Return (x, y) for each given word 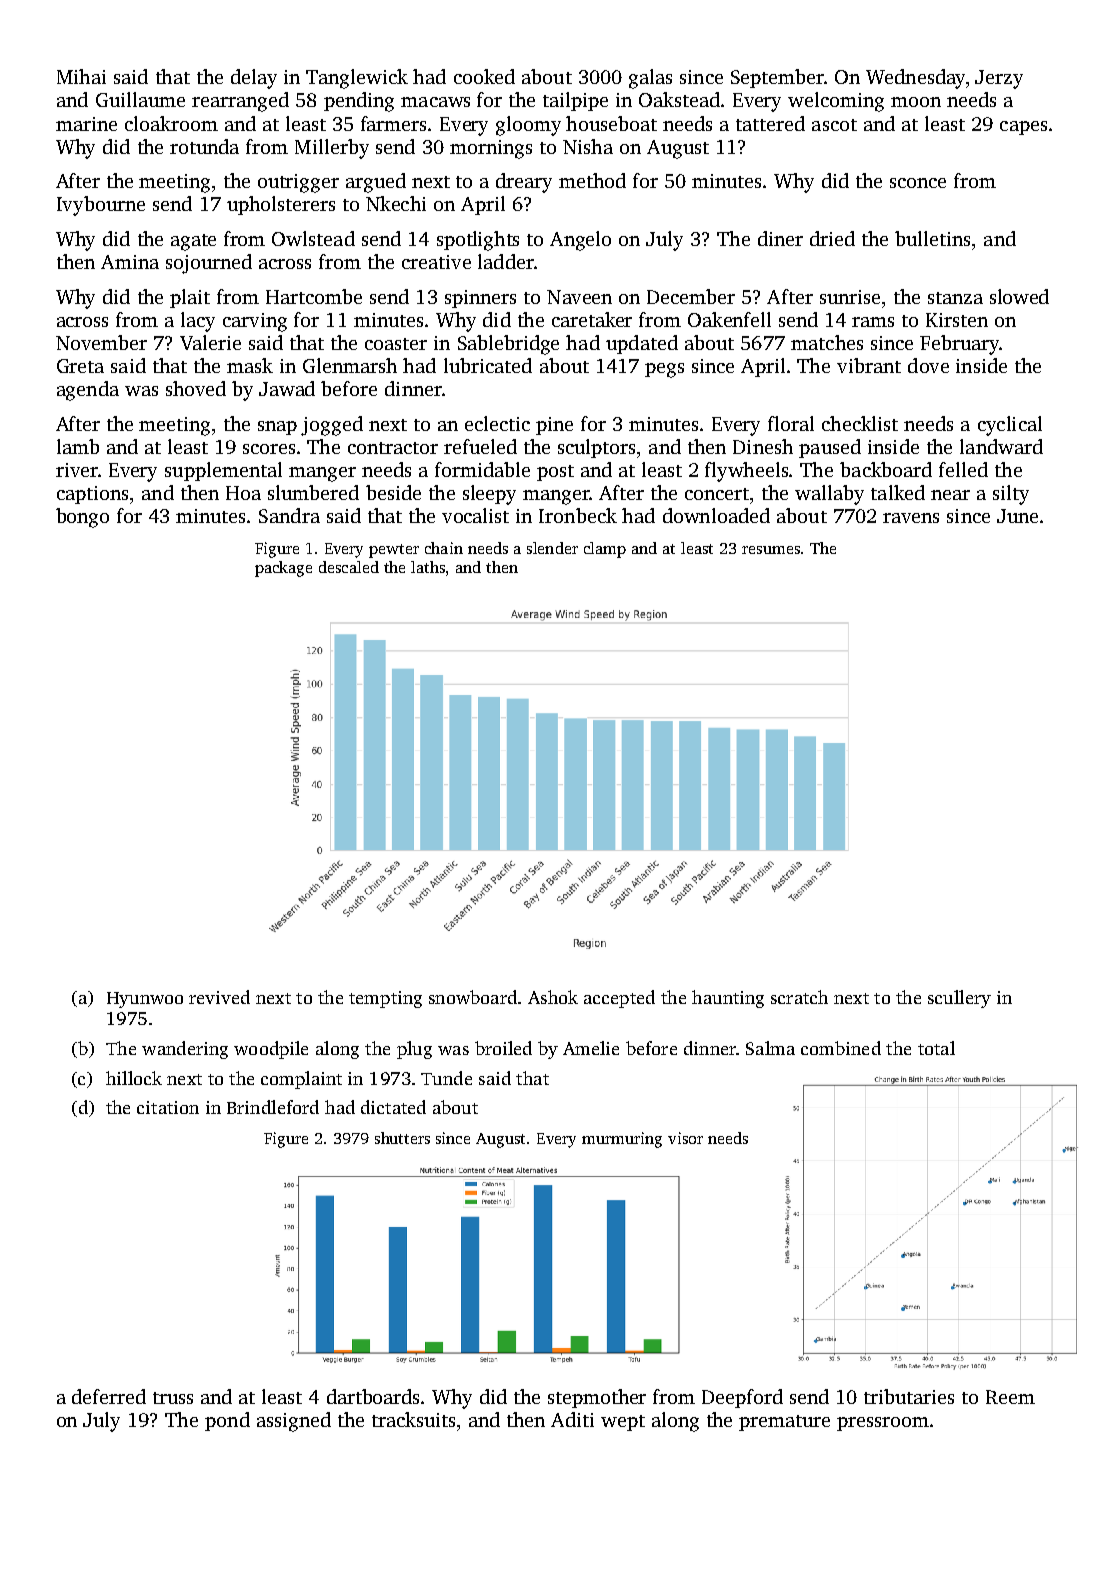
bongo (82, 518)
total (936, 1048)
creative (436, 262)
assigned (294, 1422)
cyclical (1010, 426)
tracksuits (413, 1419)
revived (219, 997)
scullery (959, 999)
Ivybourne (101, 206)
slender (552, 548)
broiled (503, 1048)
